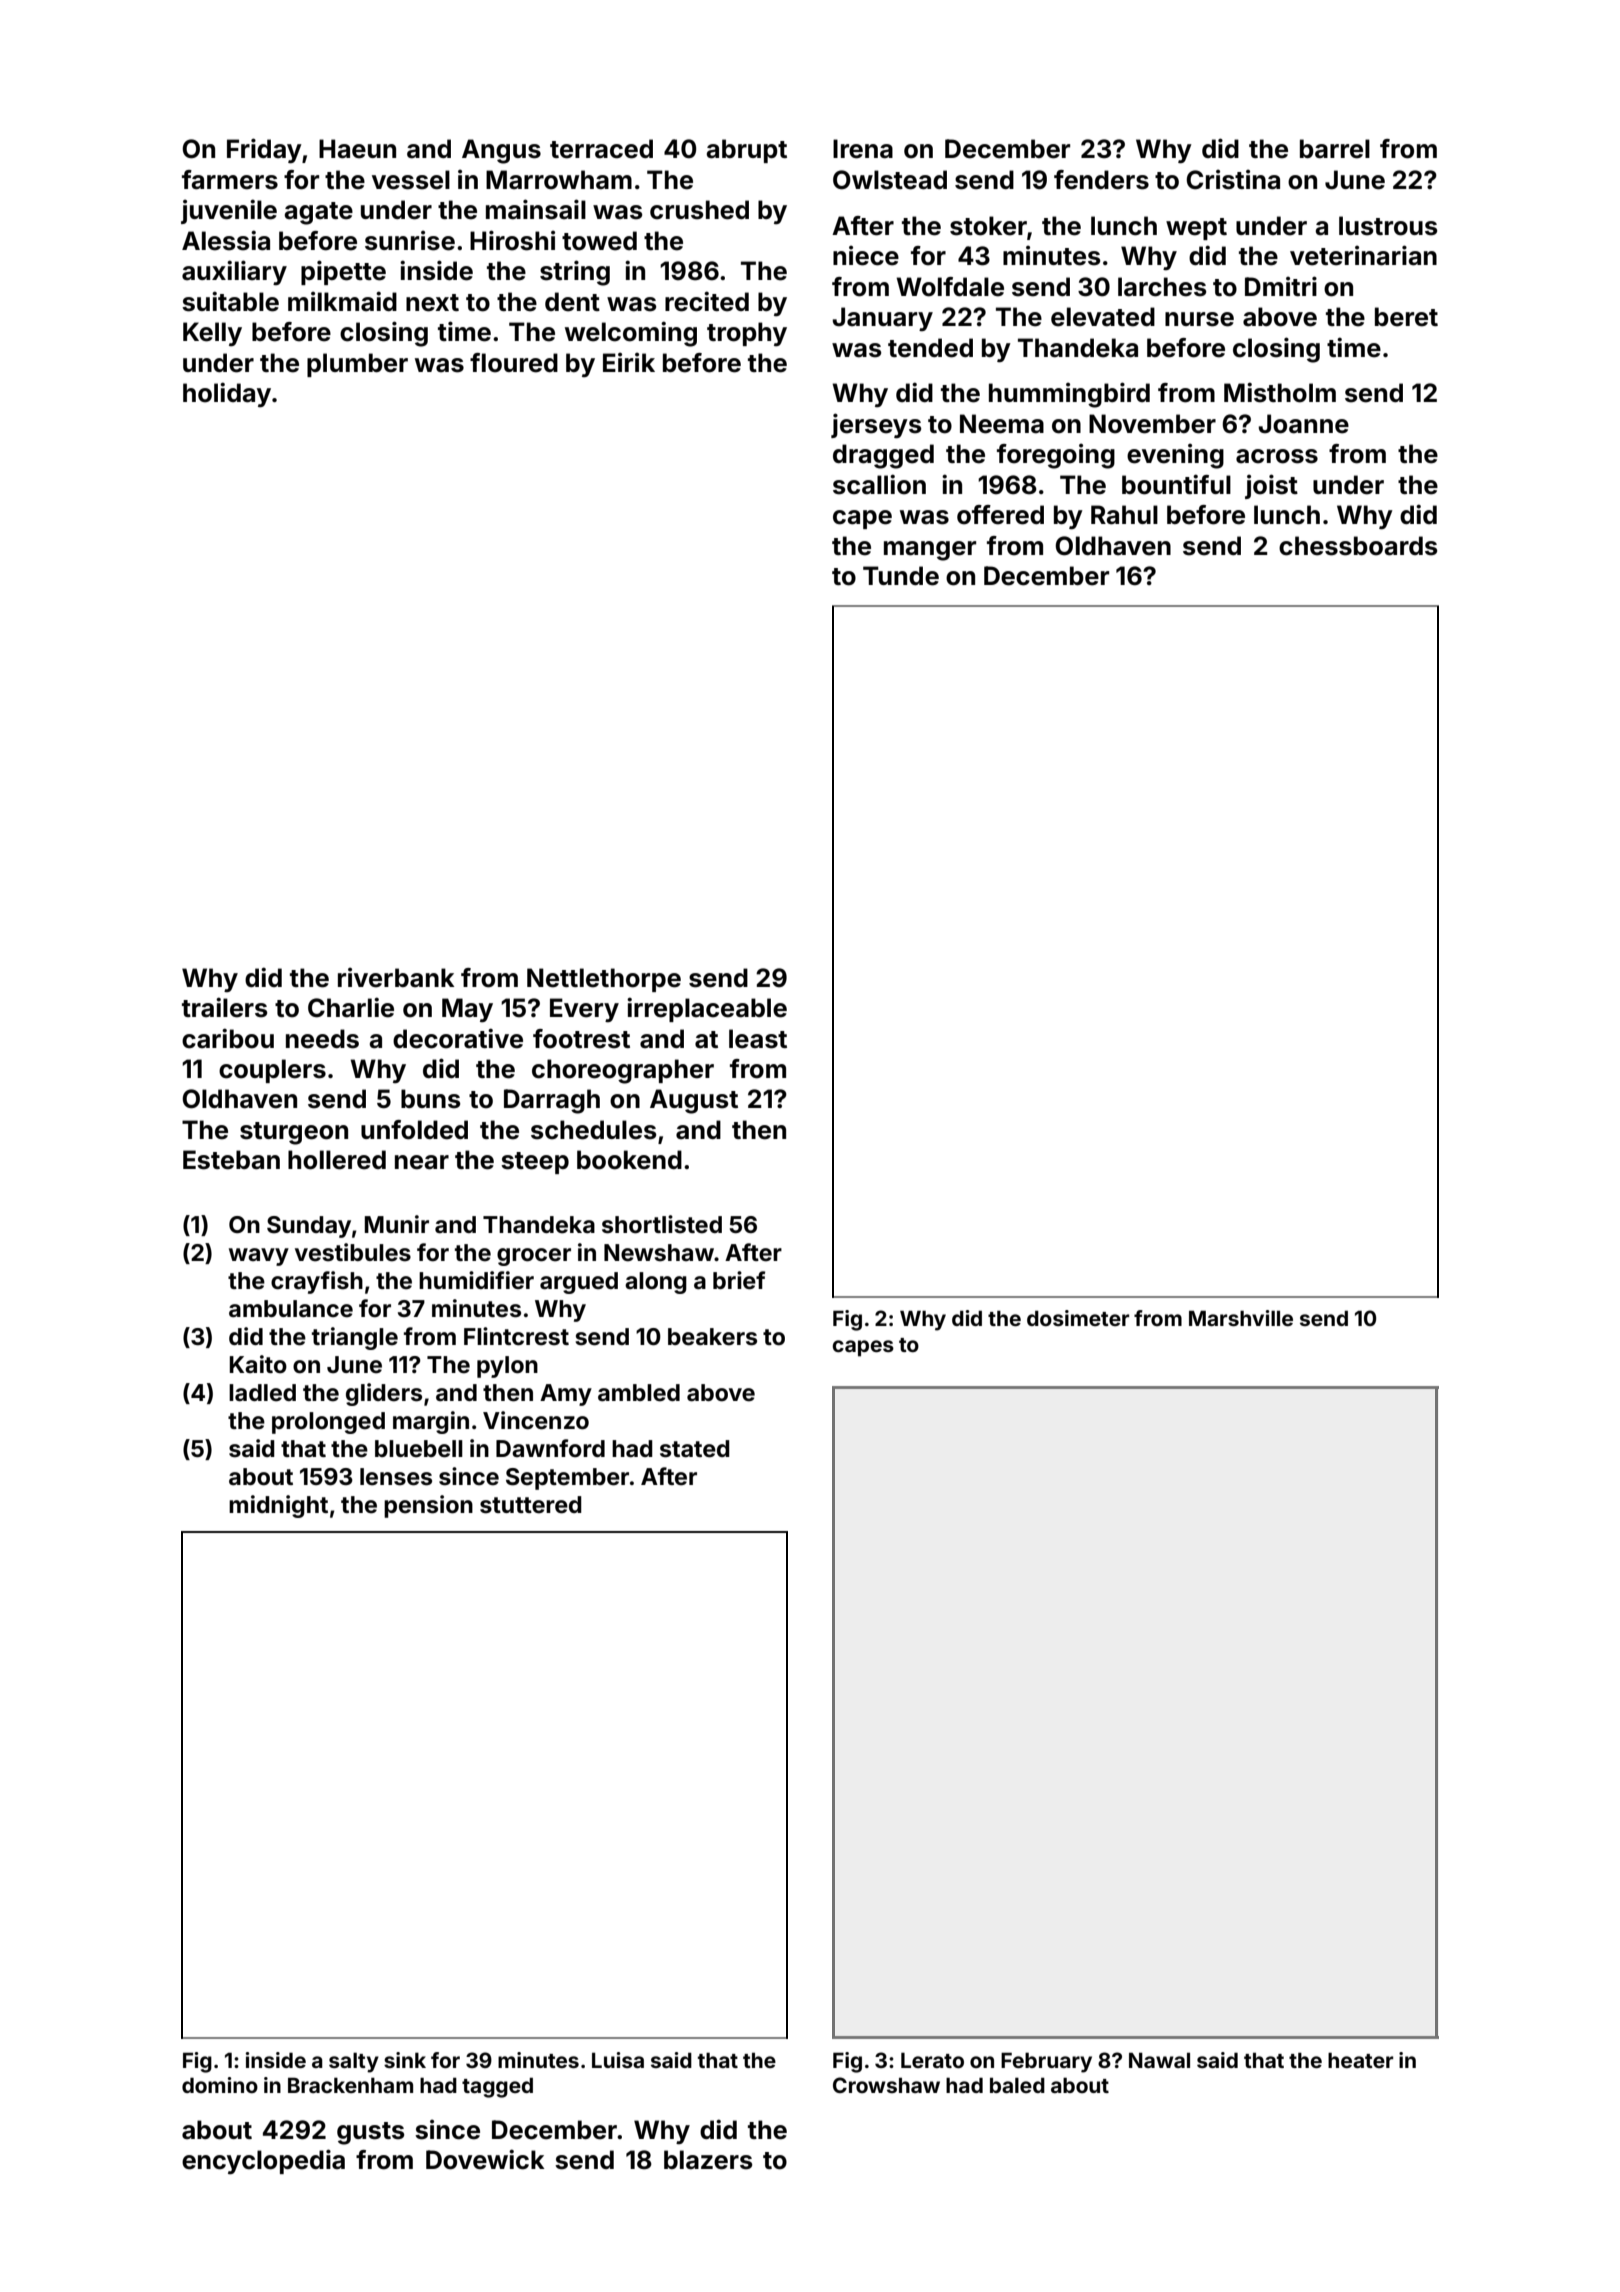 The width and height of the screenshot is (1620, 2292). Describe the element at coordinates (1271, 486) in the screenshot. I see `joist` at that location.
